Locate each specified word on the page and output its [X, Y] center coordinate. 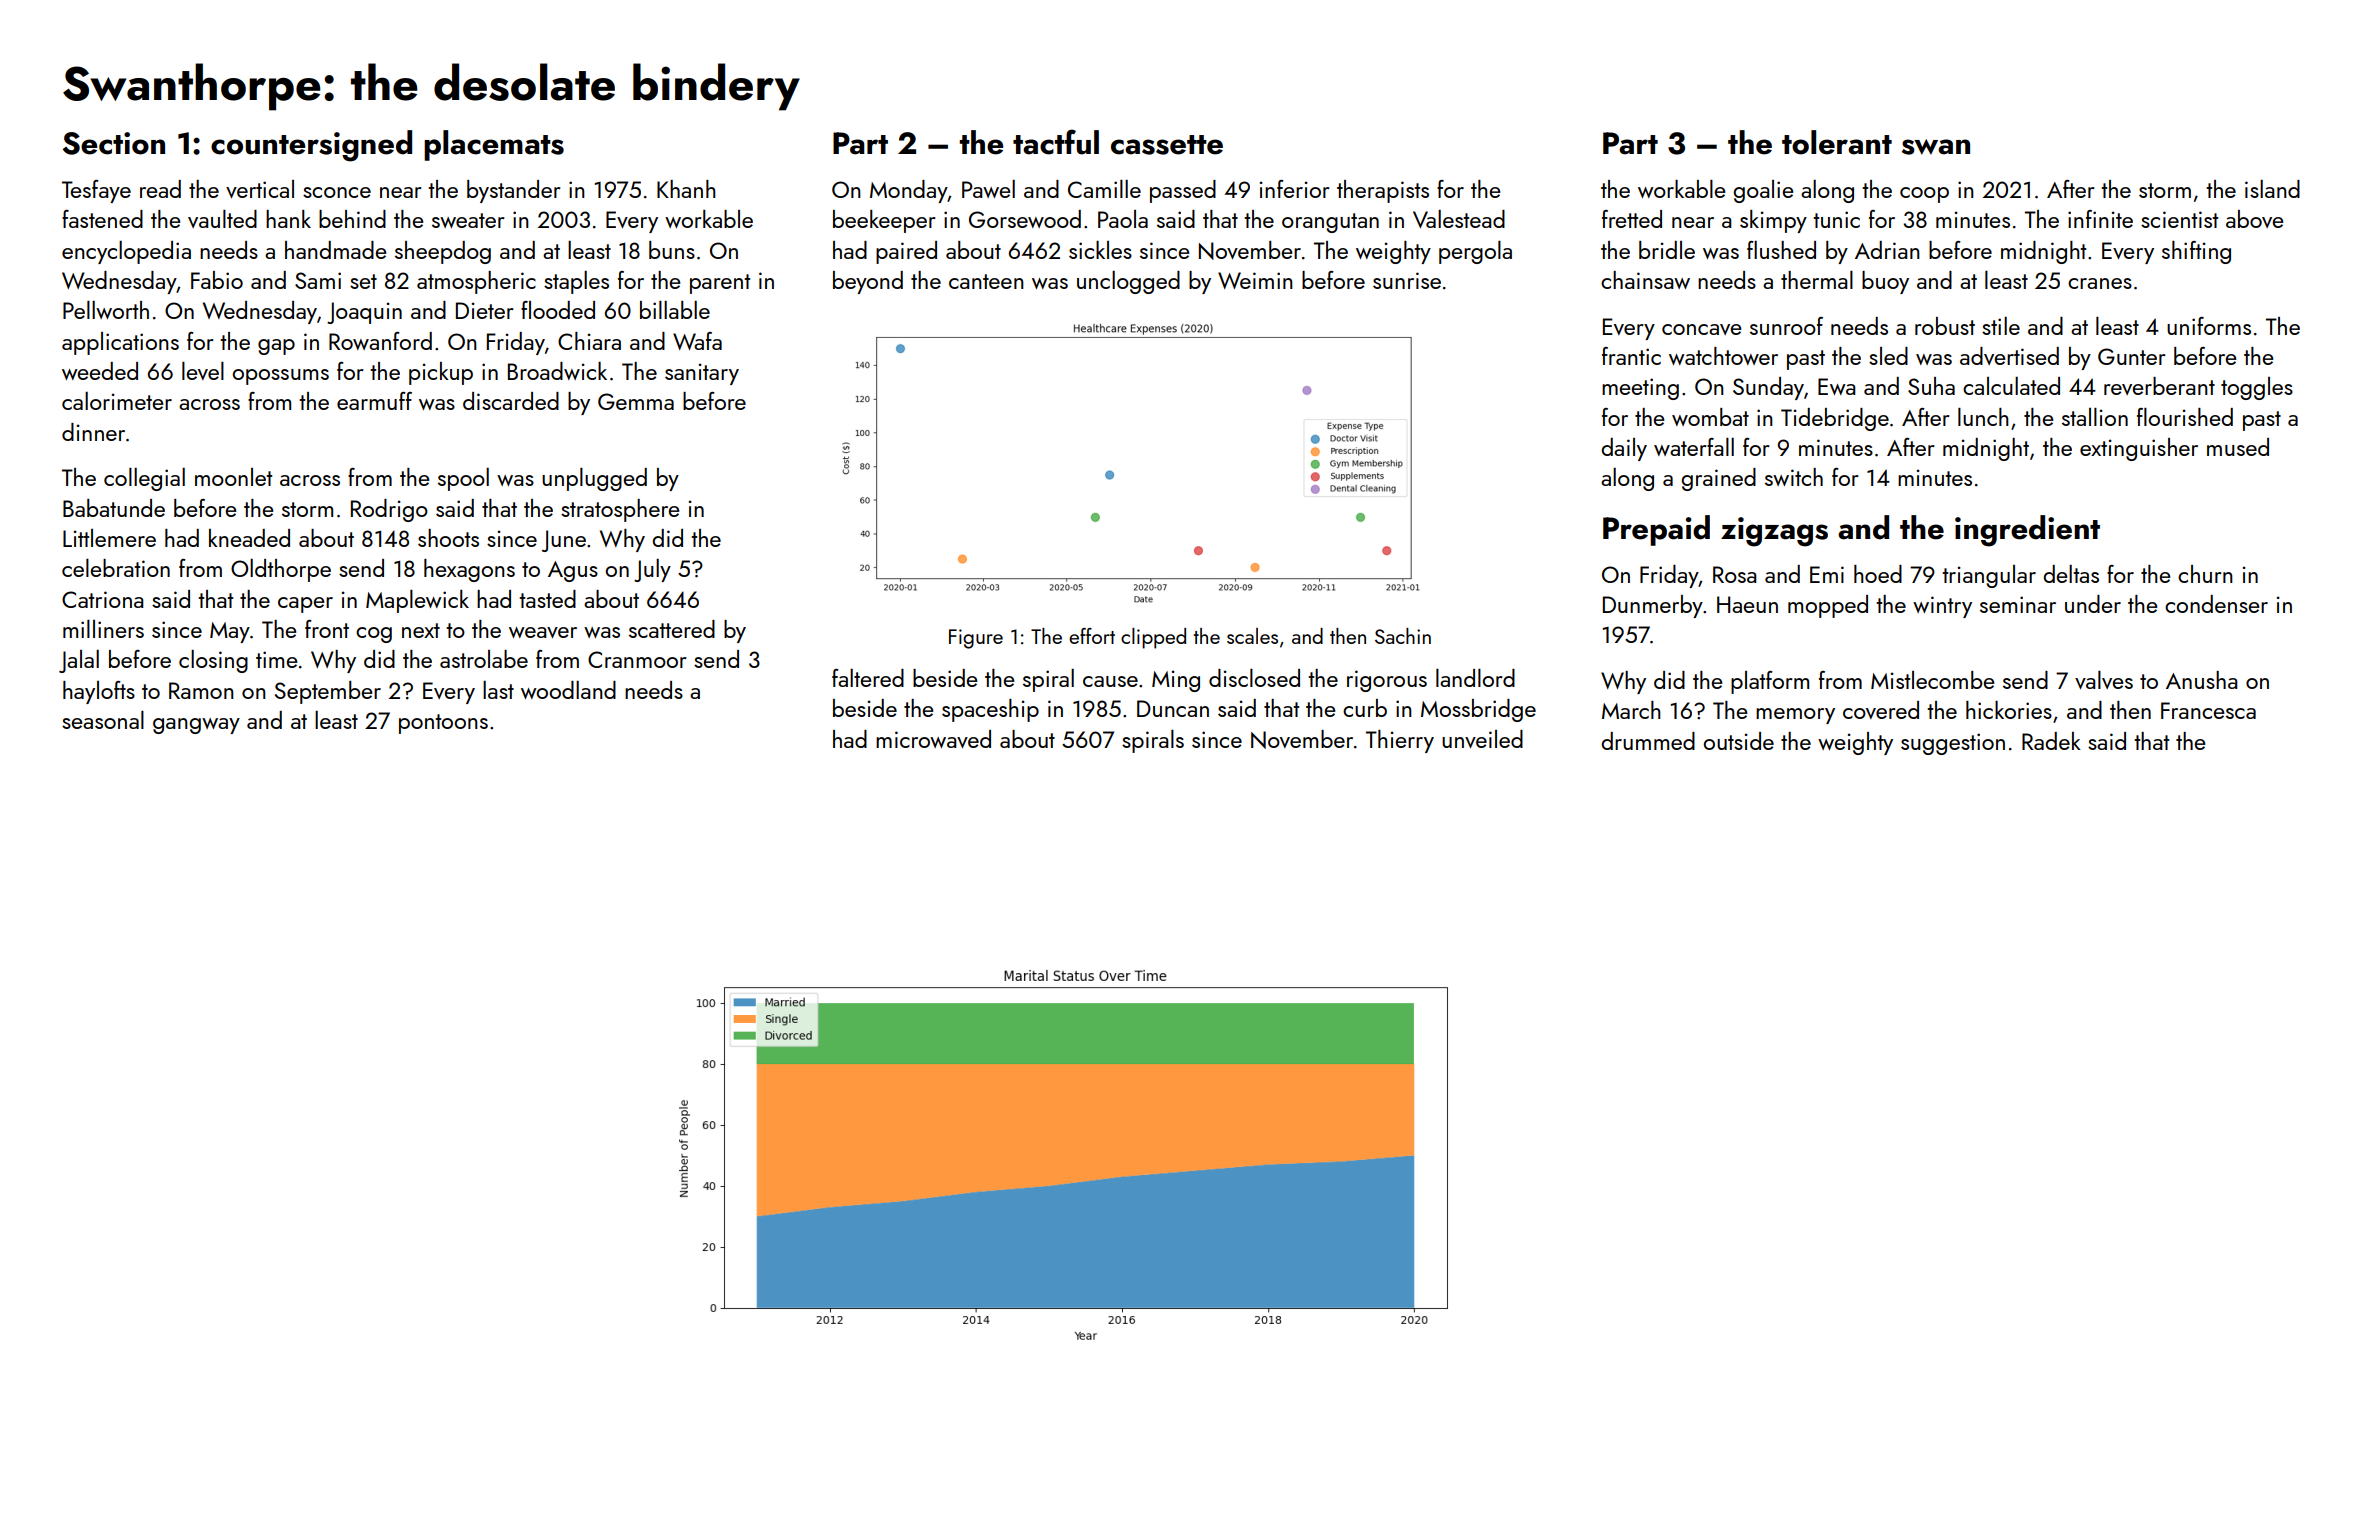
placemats [494, 145]
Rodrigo [389, 510]
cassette [1167, 145]
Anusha [2202, 680]
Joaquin [364, 313]
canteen [986, 281]
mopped [1828, 606]
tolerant [1837, 142]
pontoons [443, 724]
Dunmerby [1653, 606]
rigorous [1387, 681]
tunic [1836, 219]
